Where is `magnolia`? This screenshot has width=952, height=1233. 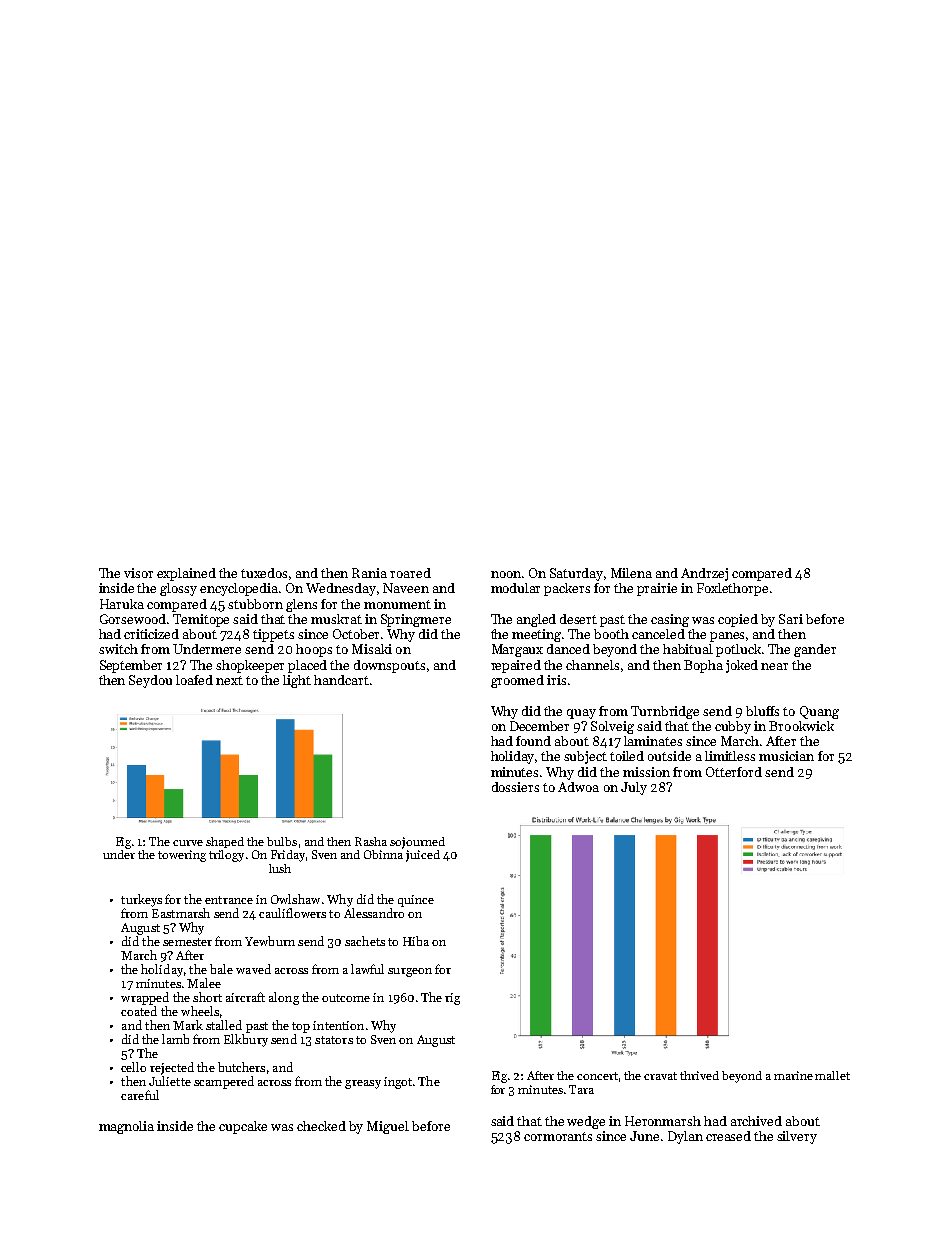 magnolia is located at coordinates (126, 1127).
